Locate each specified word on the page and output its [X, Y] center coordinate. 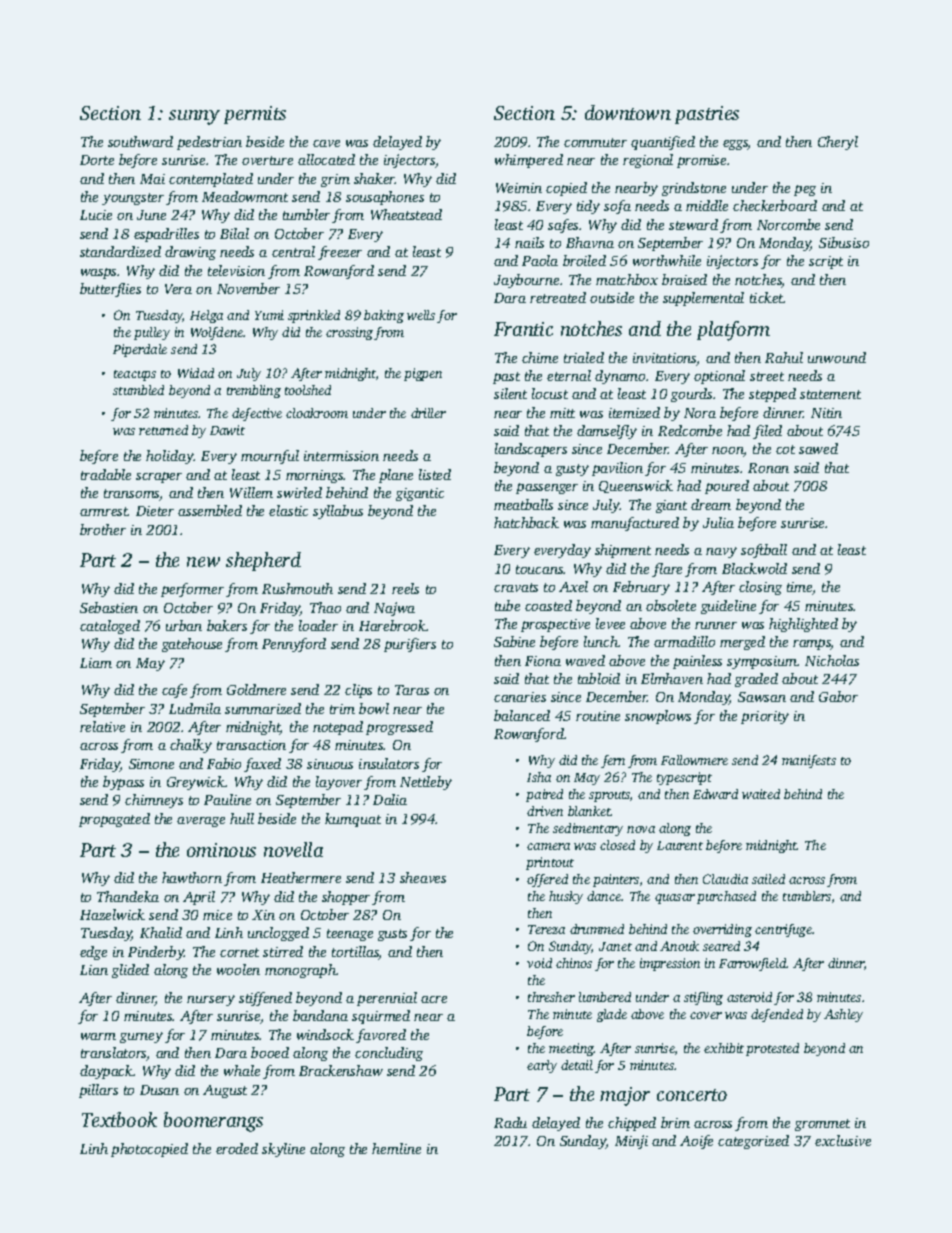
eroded [237, 1148]
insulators [389, 763]
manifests [809, 761]
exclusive [843, 1140]
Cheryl [838, 143]
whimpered [529, 161]
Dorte [97, 160]
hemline [396, 1148]
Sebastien [109, 607]
